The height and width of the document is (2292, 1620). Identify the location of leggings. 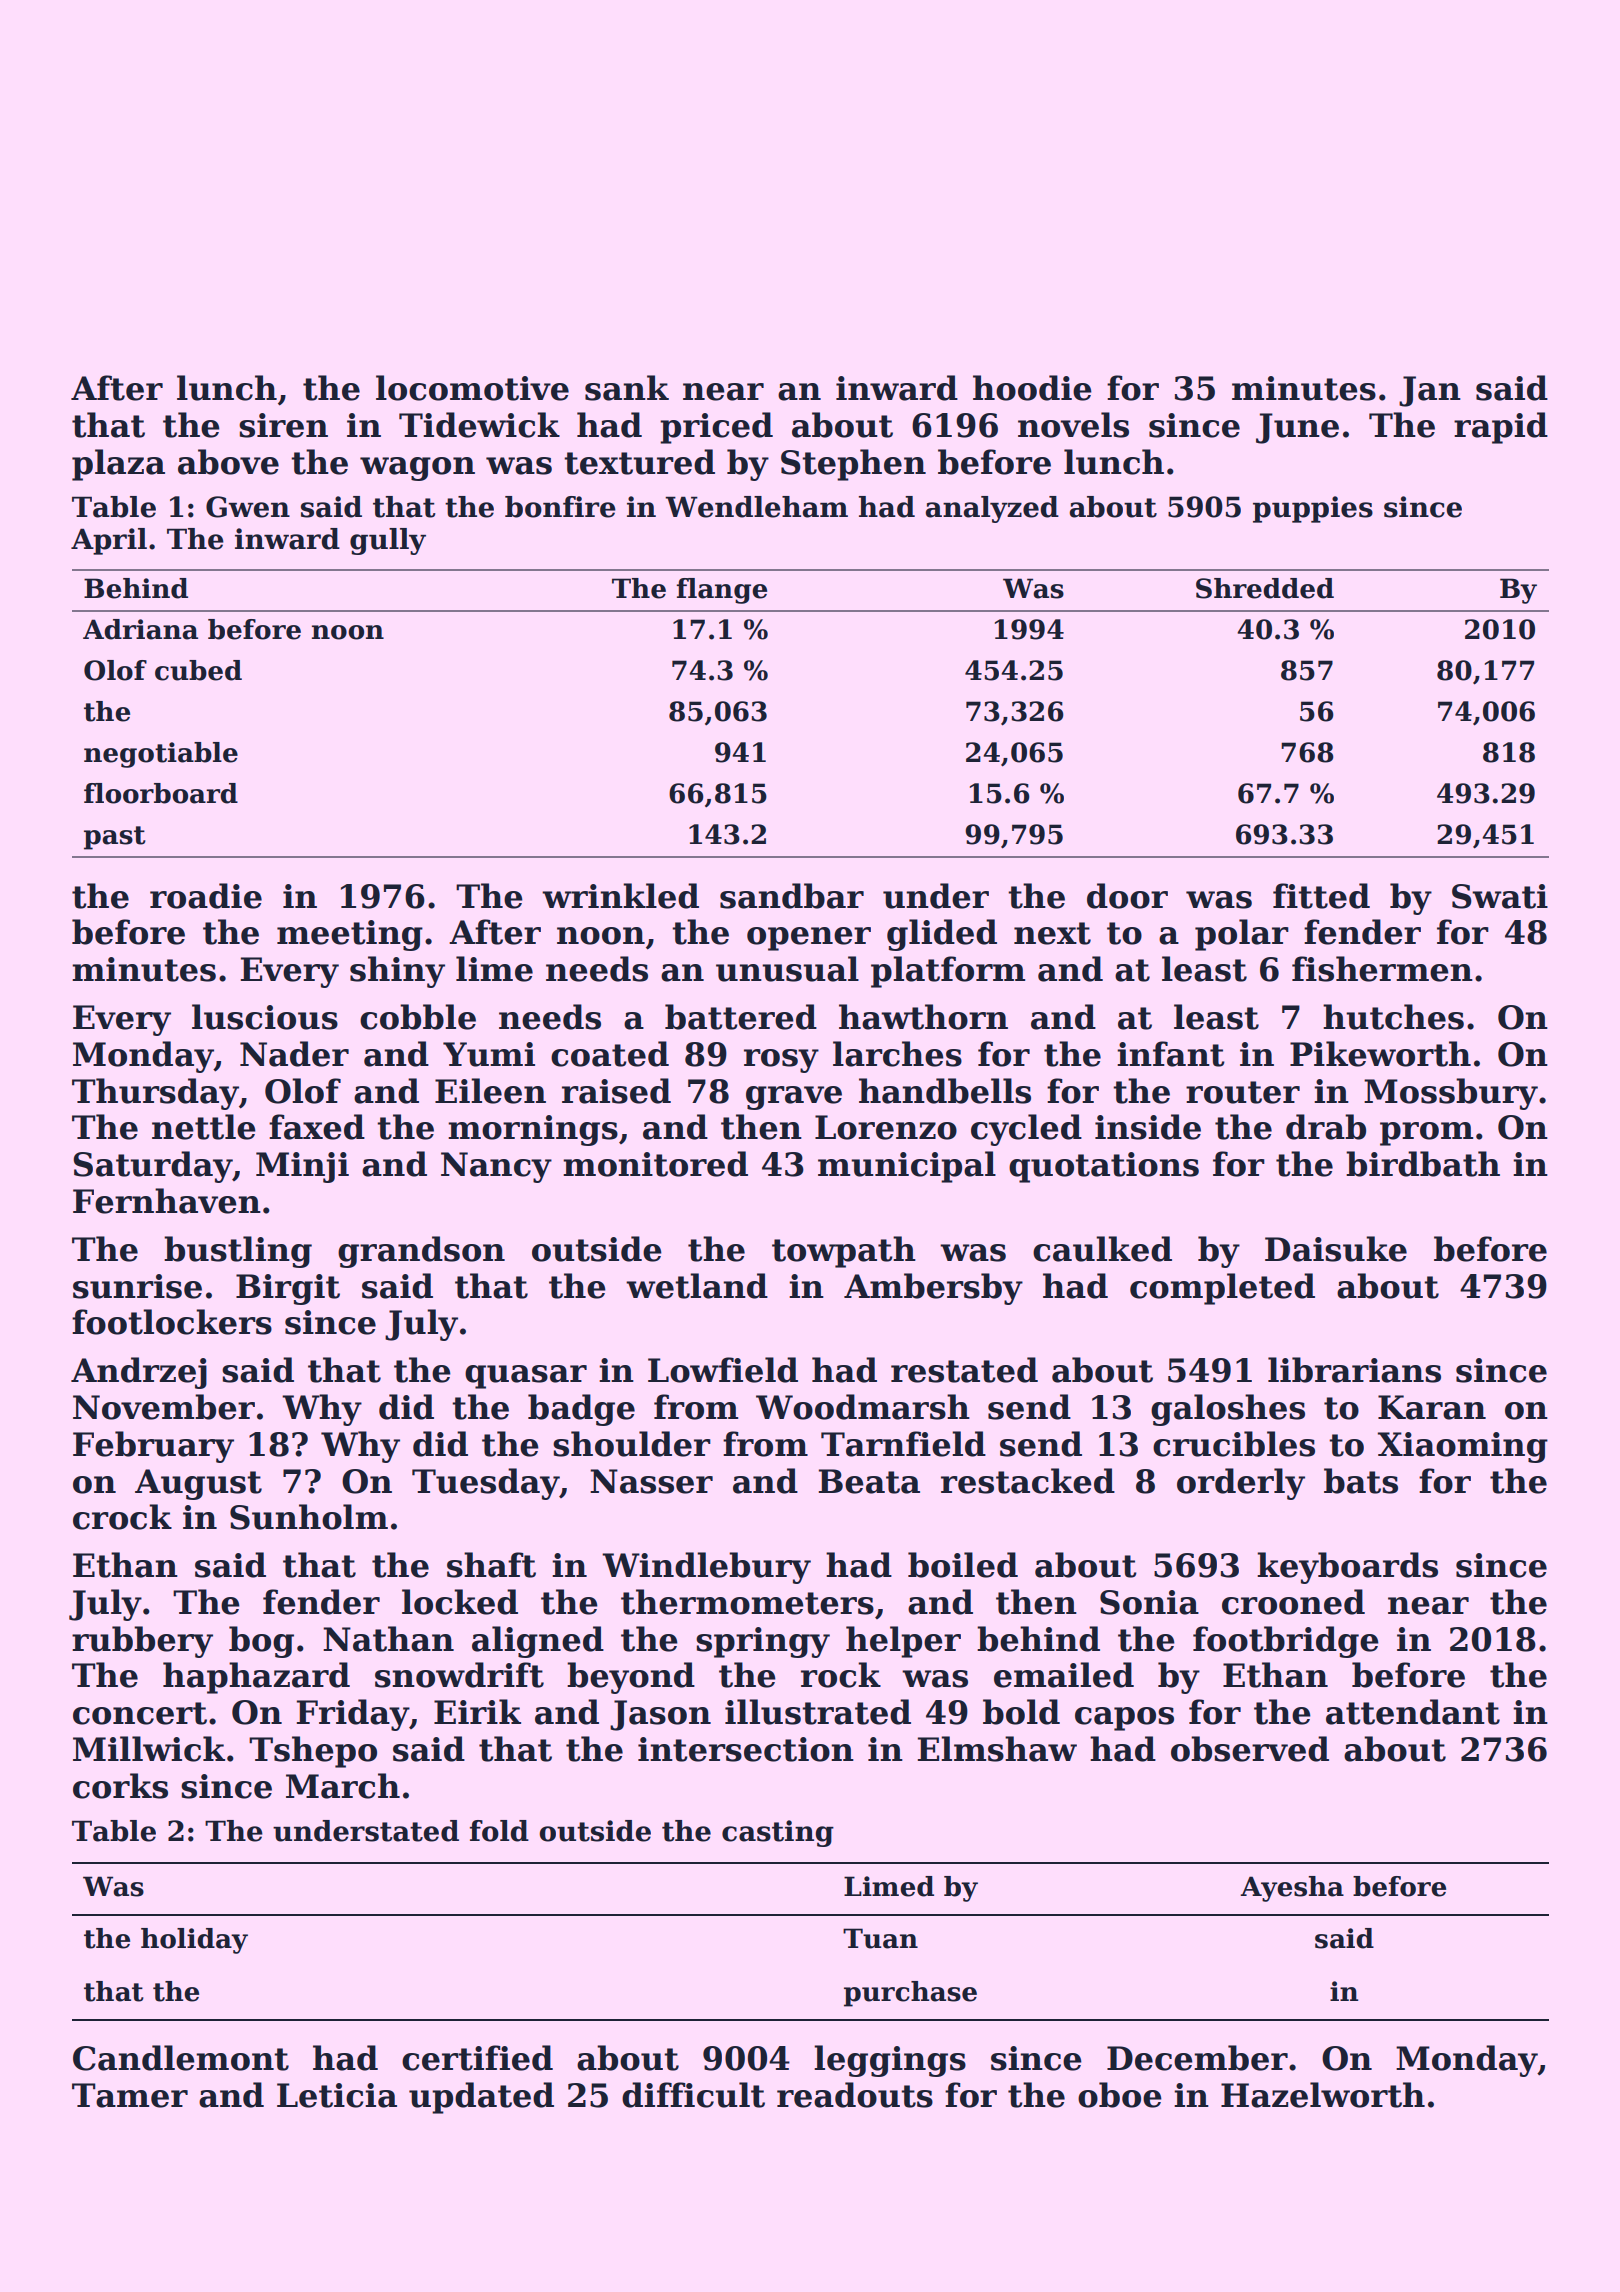
(890, 2061).
